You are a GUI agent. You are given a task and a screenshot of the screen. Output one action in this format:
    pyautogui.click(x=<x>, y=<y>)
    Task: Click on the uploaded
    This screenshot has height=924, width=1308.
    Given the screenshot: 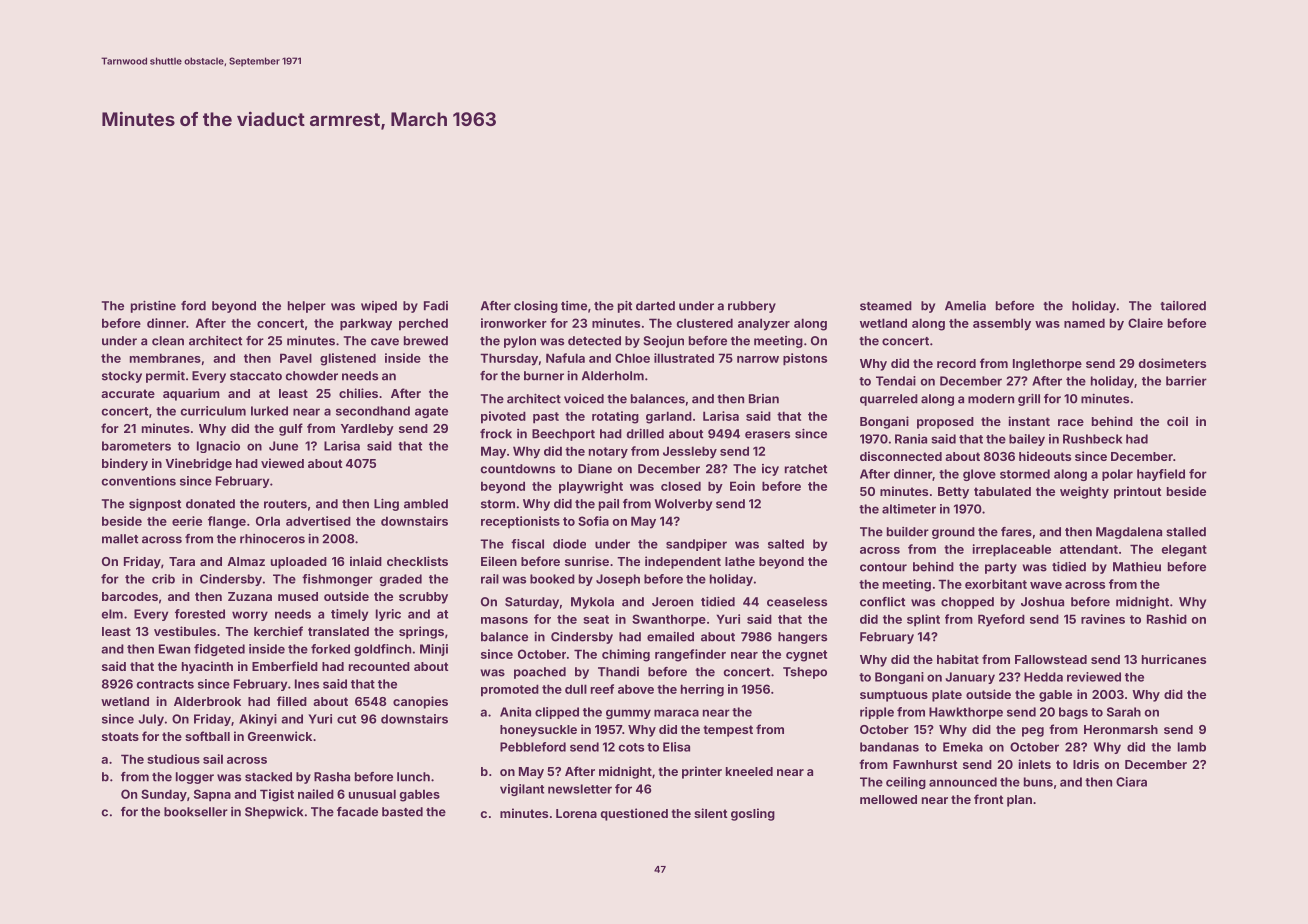 What is the action you would take?
    pyautogui.click(x=299, y=563)
